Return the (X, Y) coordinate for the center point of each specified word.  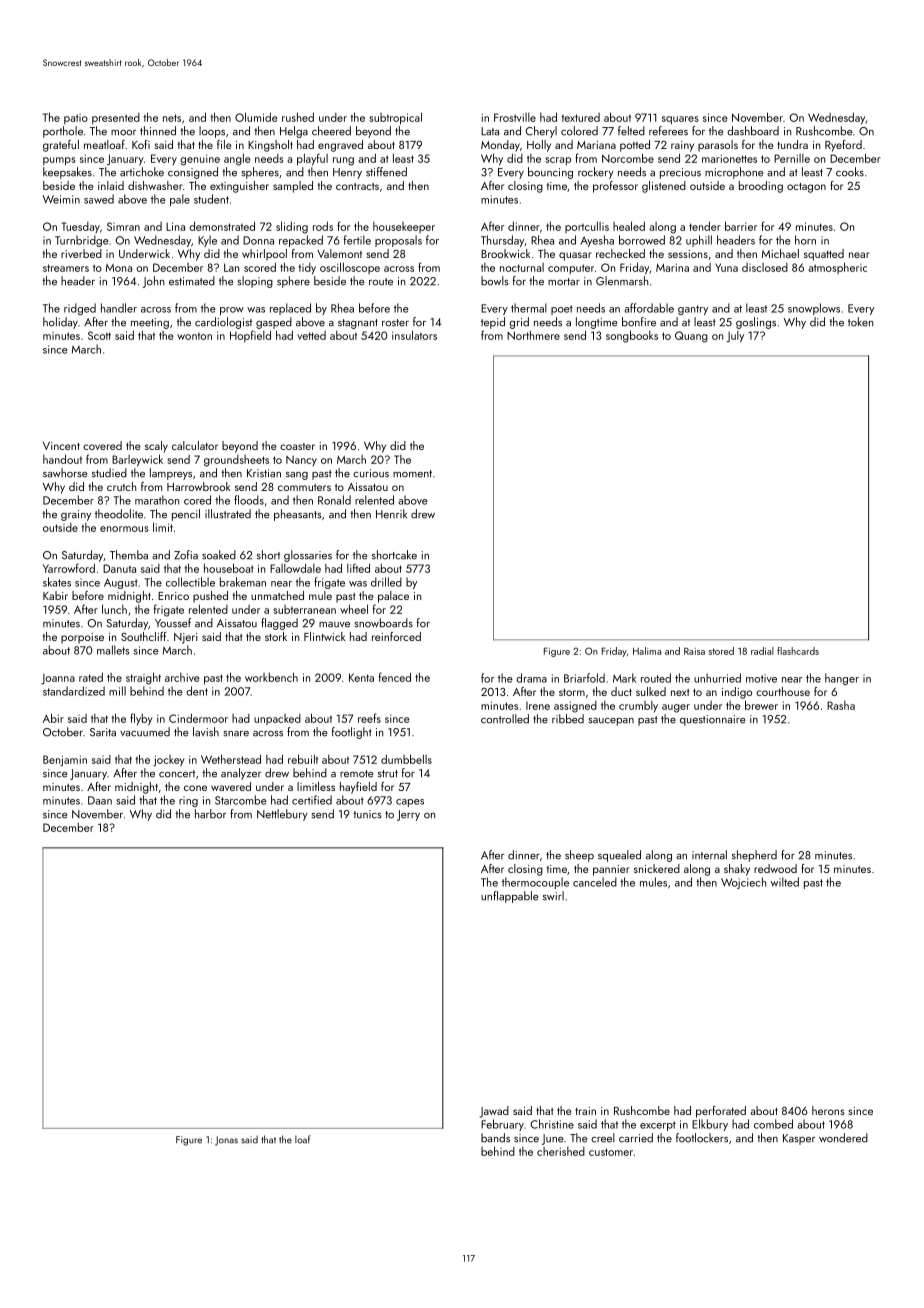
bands (495, 1138)
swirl (553, 896)
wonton (194, 336)
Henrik (391, 514)
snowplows (814, 309)
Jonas (226, 1141)
